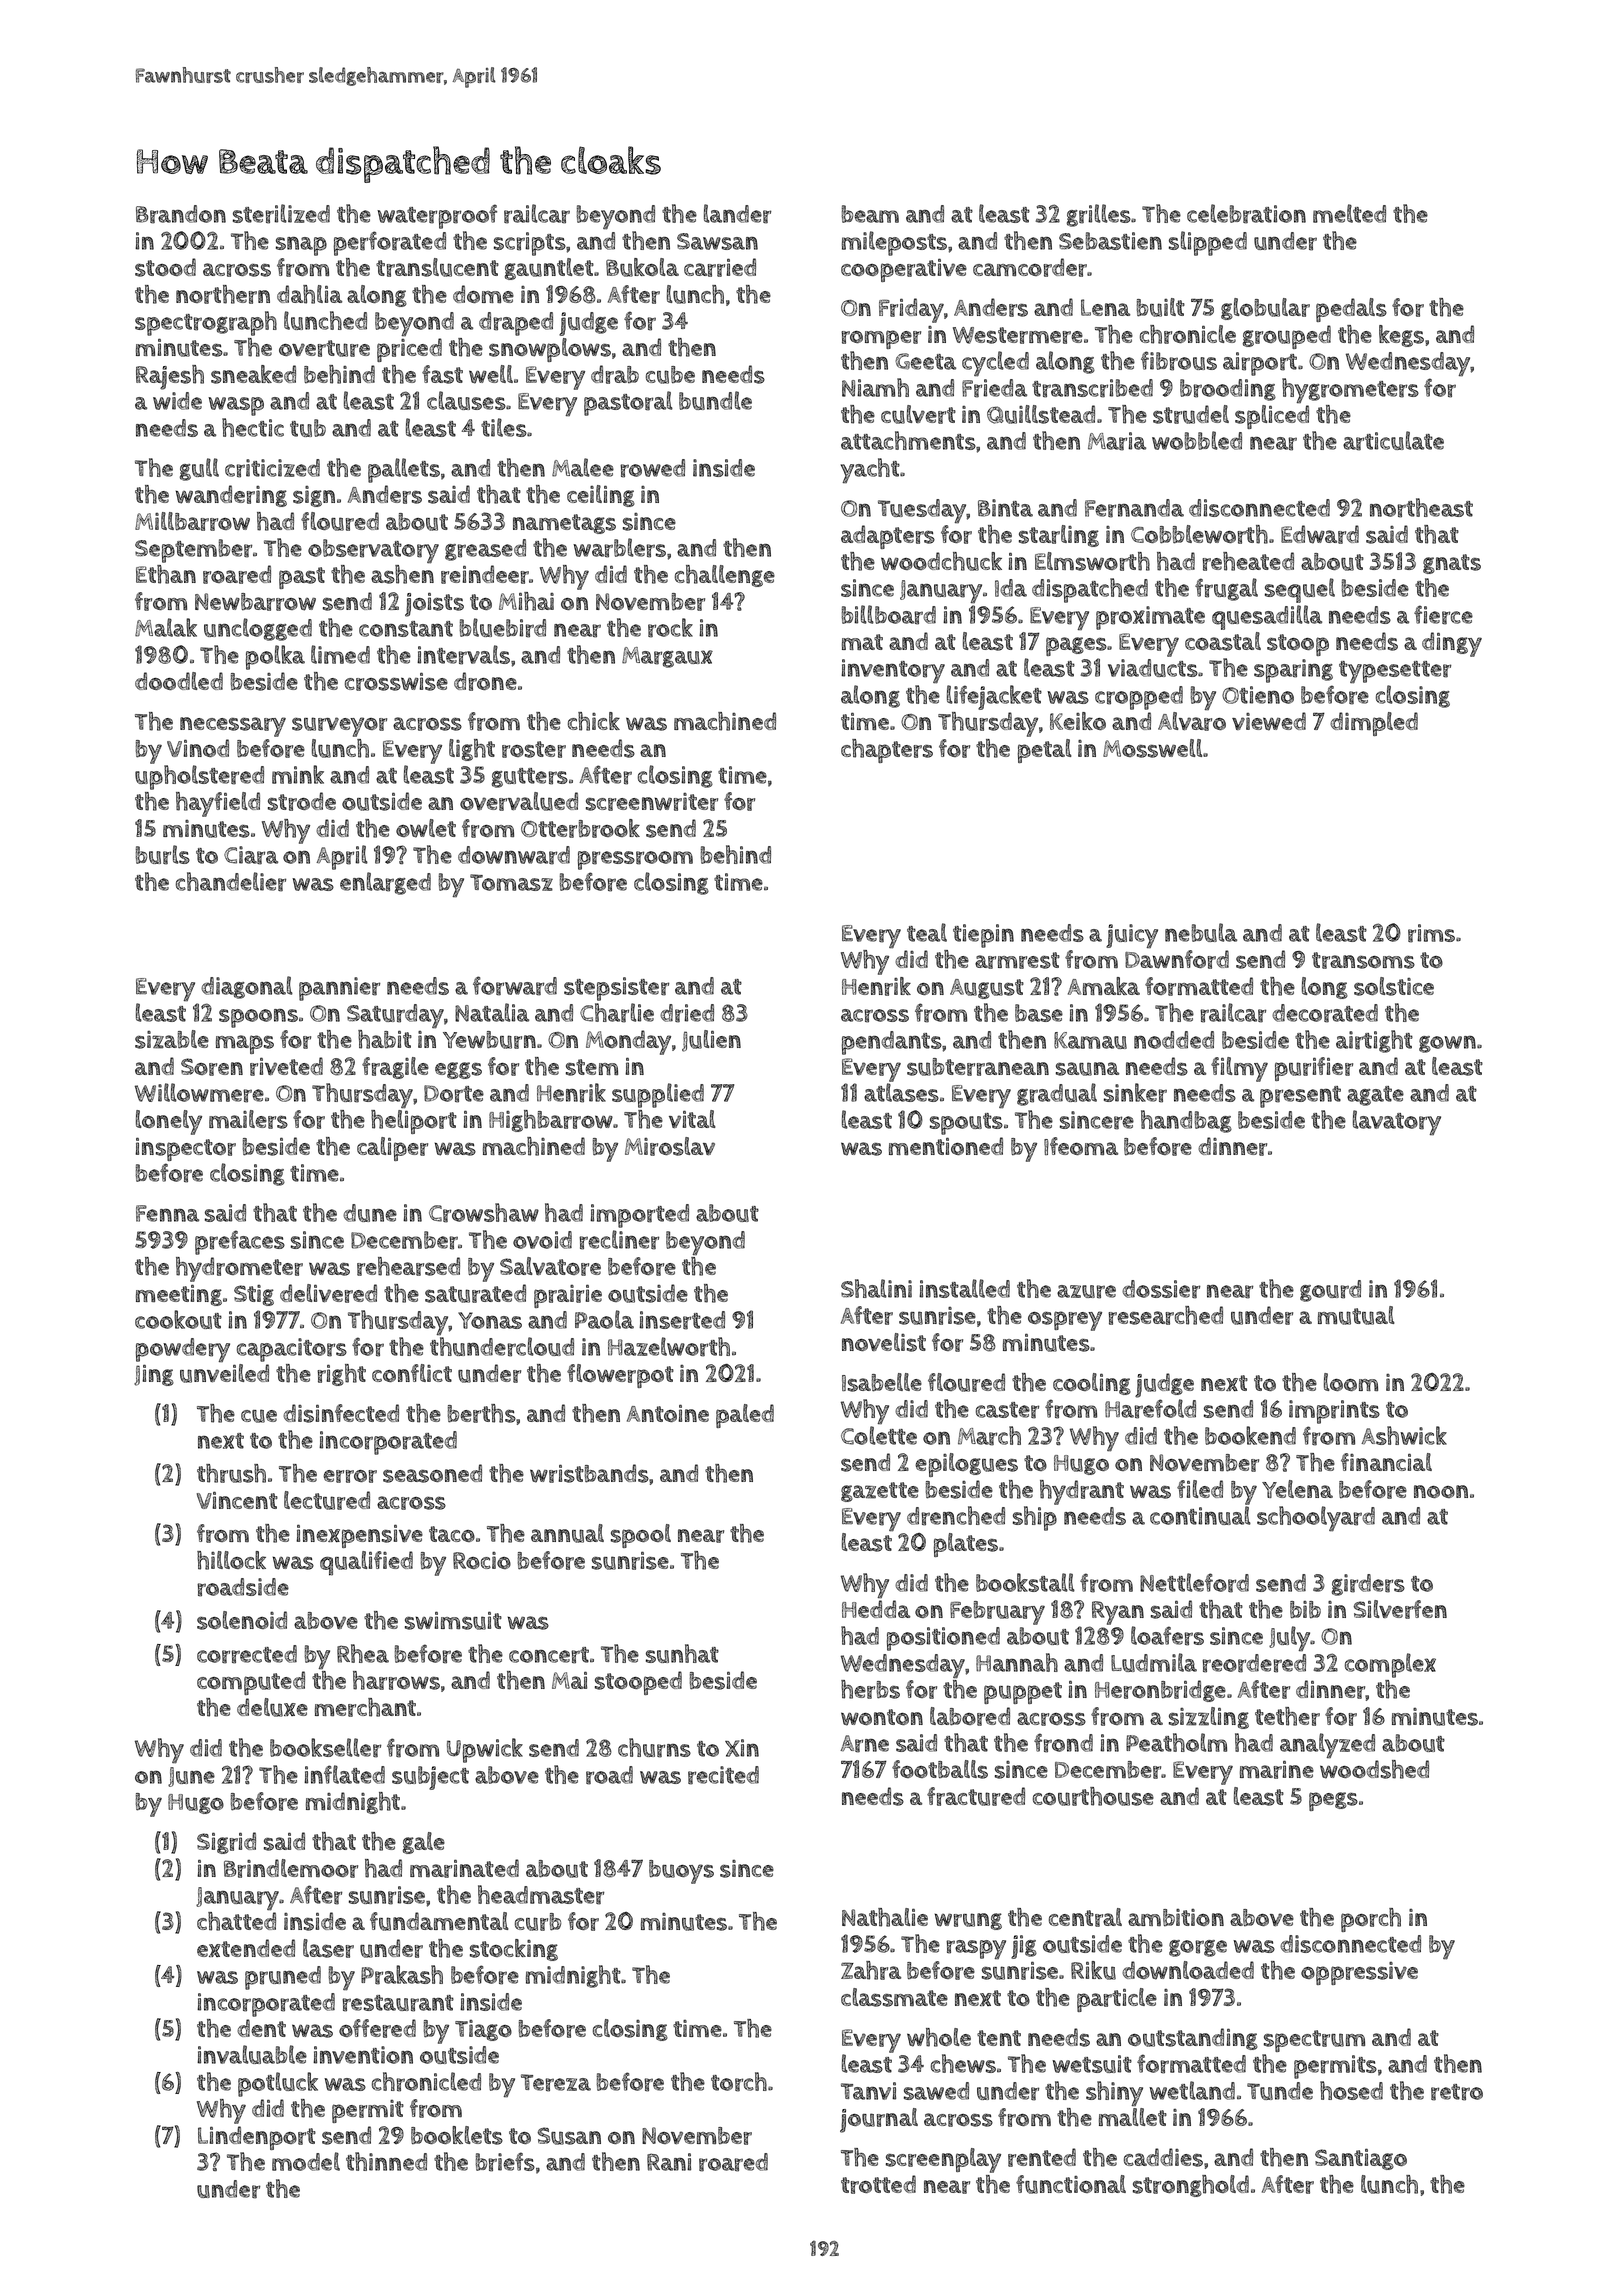 This image has width=1620, height=2292. Describe the element at coordinates (1191, 2186) in the image. I see `stronghold` at that location.
